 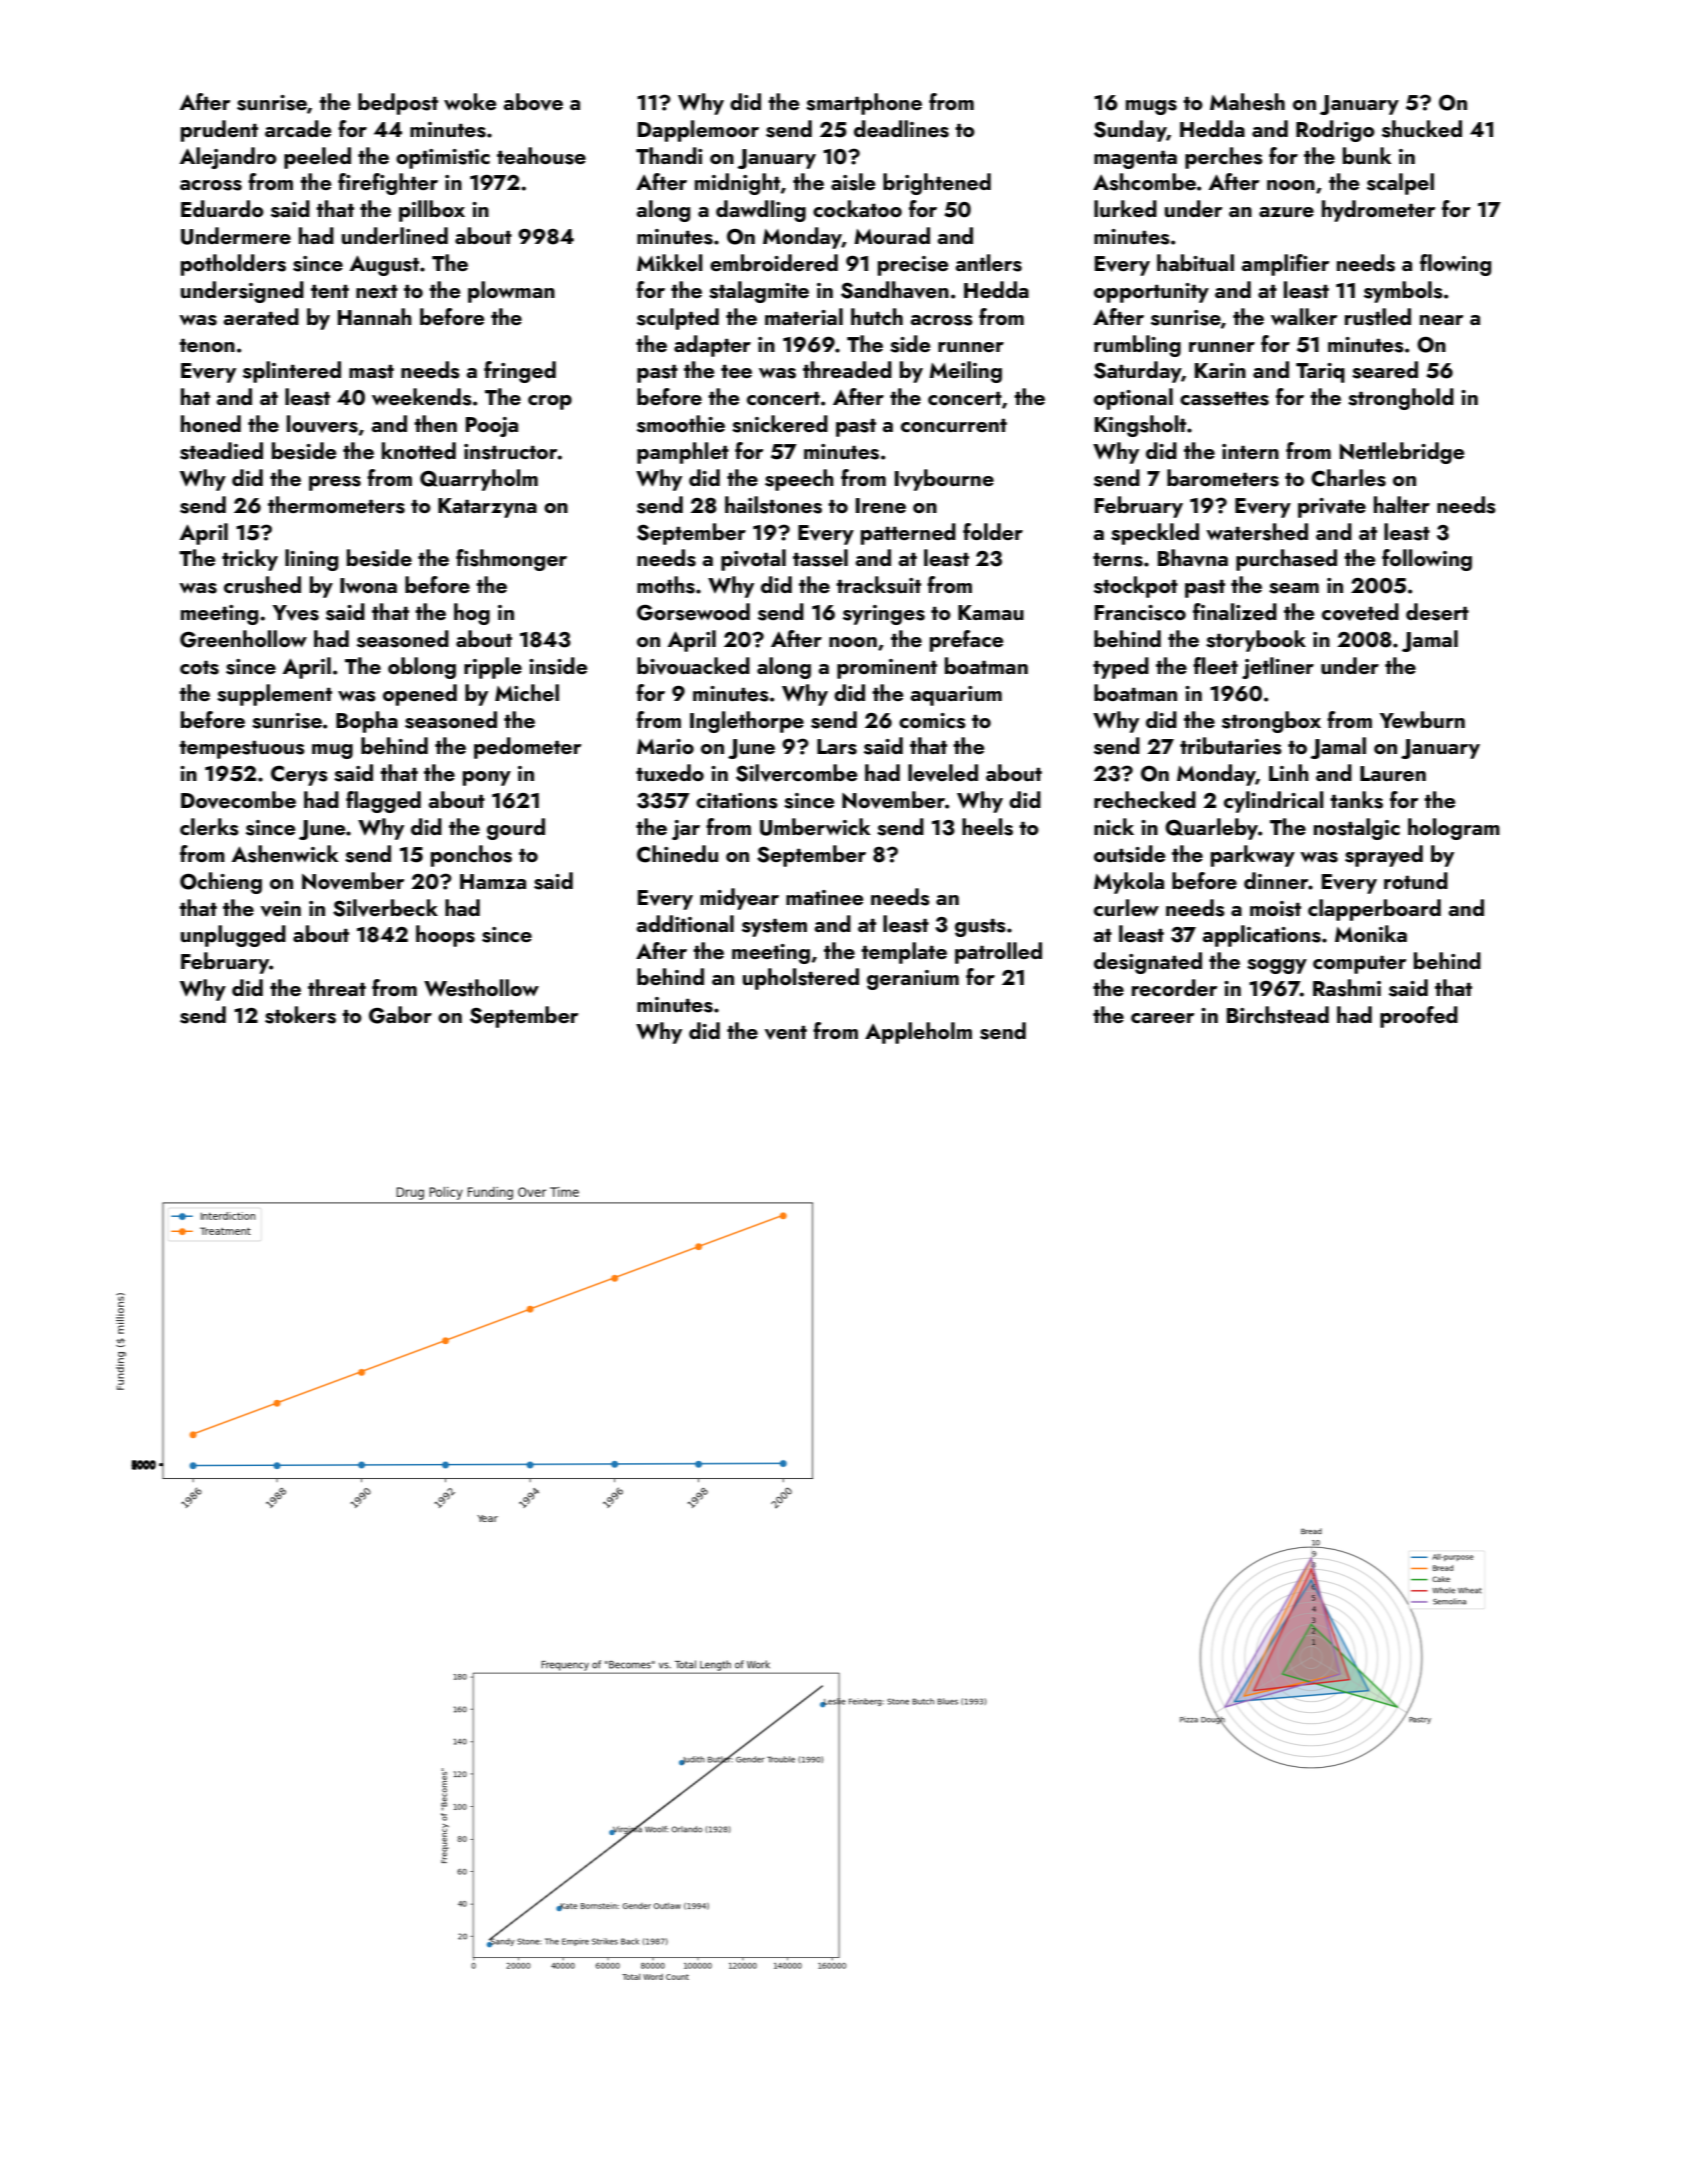 I want to click on sculpted, so click(x=678, y=319).
